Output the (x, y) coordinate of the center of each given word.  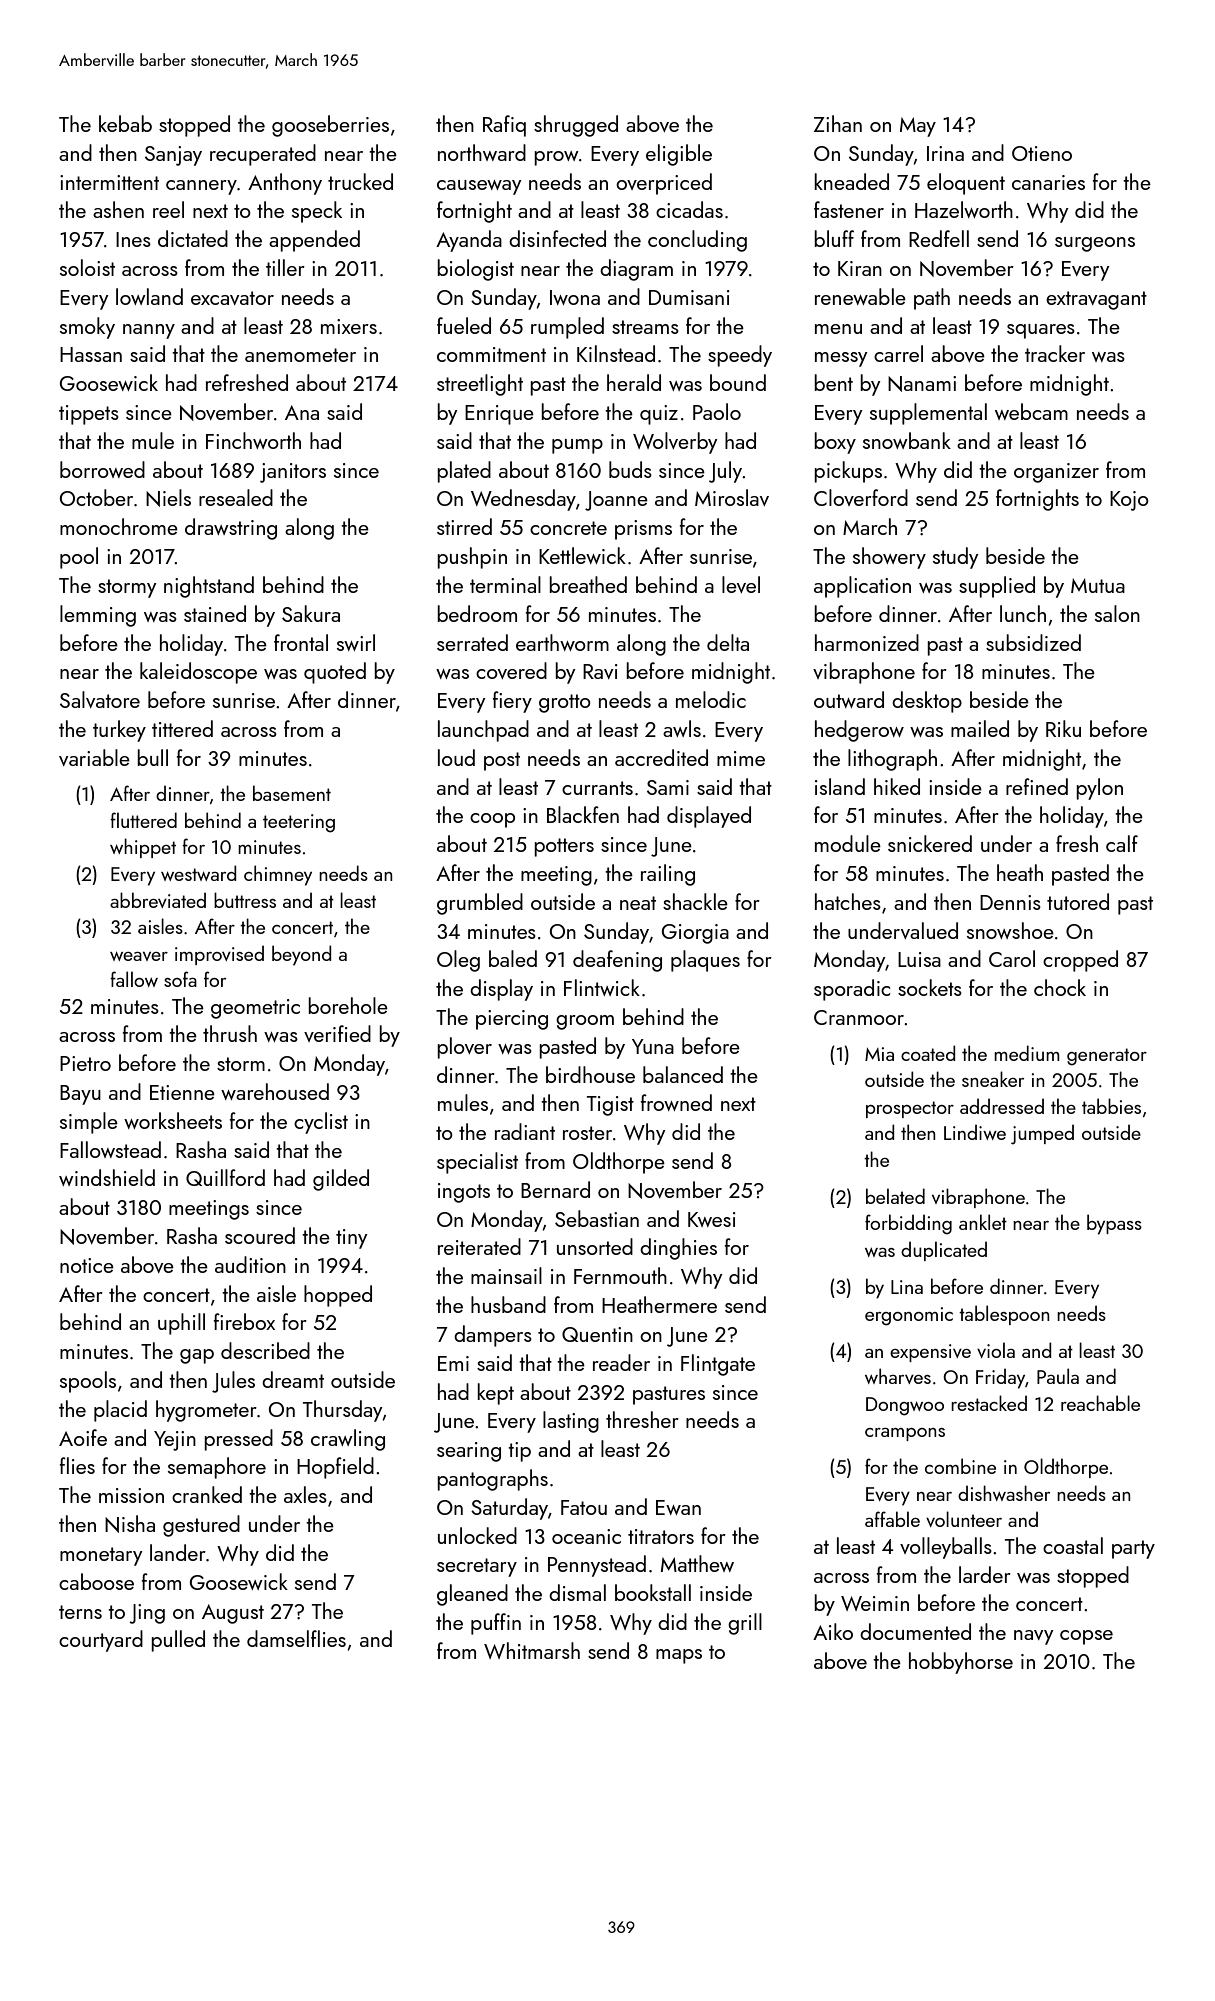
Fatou (584, 1507)
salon (1117, 613)
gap (197, 1356)
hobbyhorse (961, 1663)
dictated (193, 238)
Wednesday (523, 500)
